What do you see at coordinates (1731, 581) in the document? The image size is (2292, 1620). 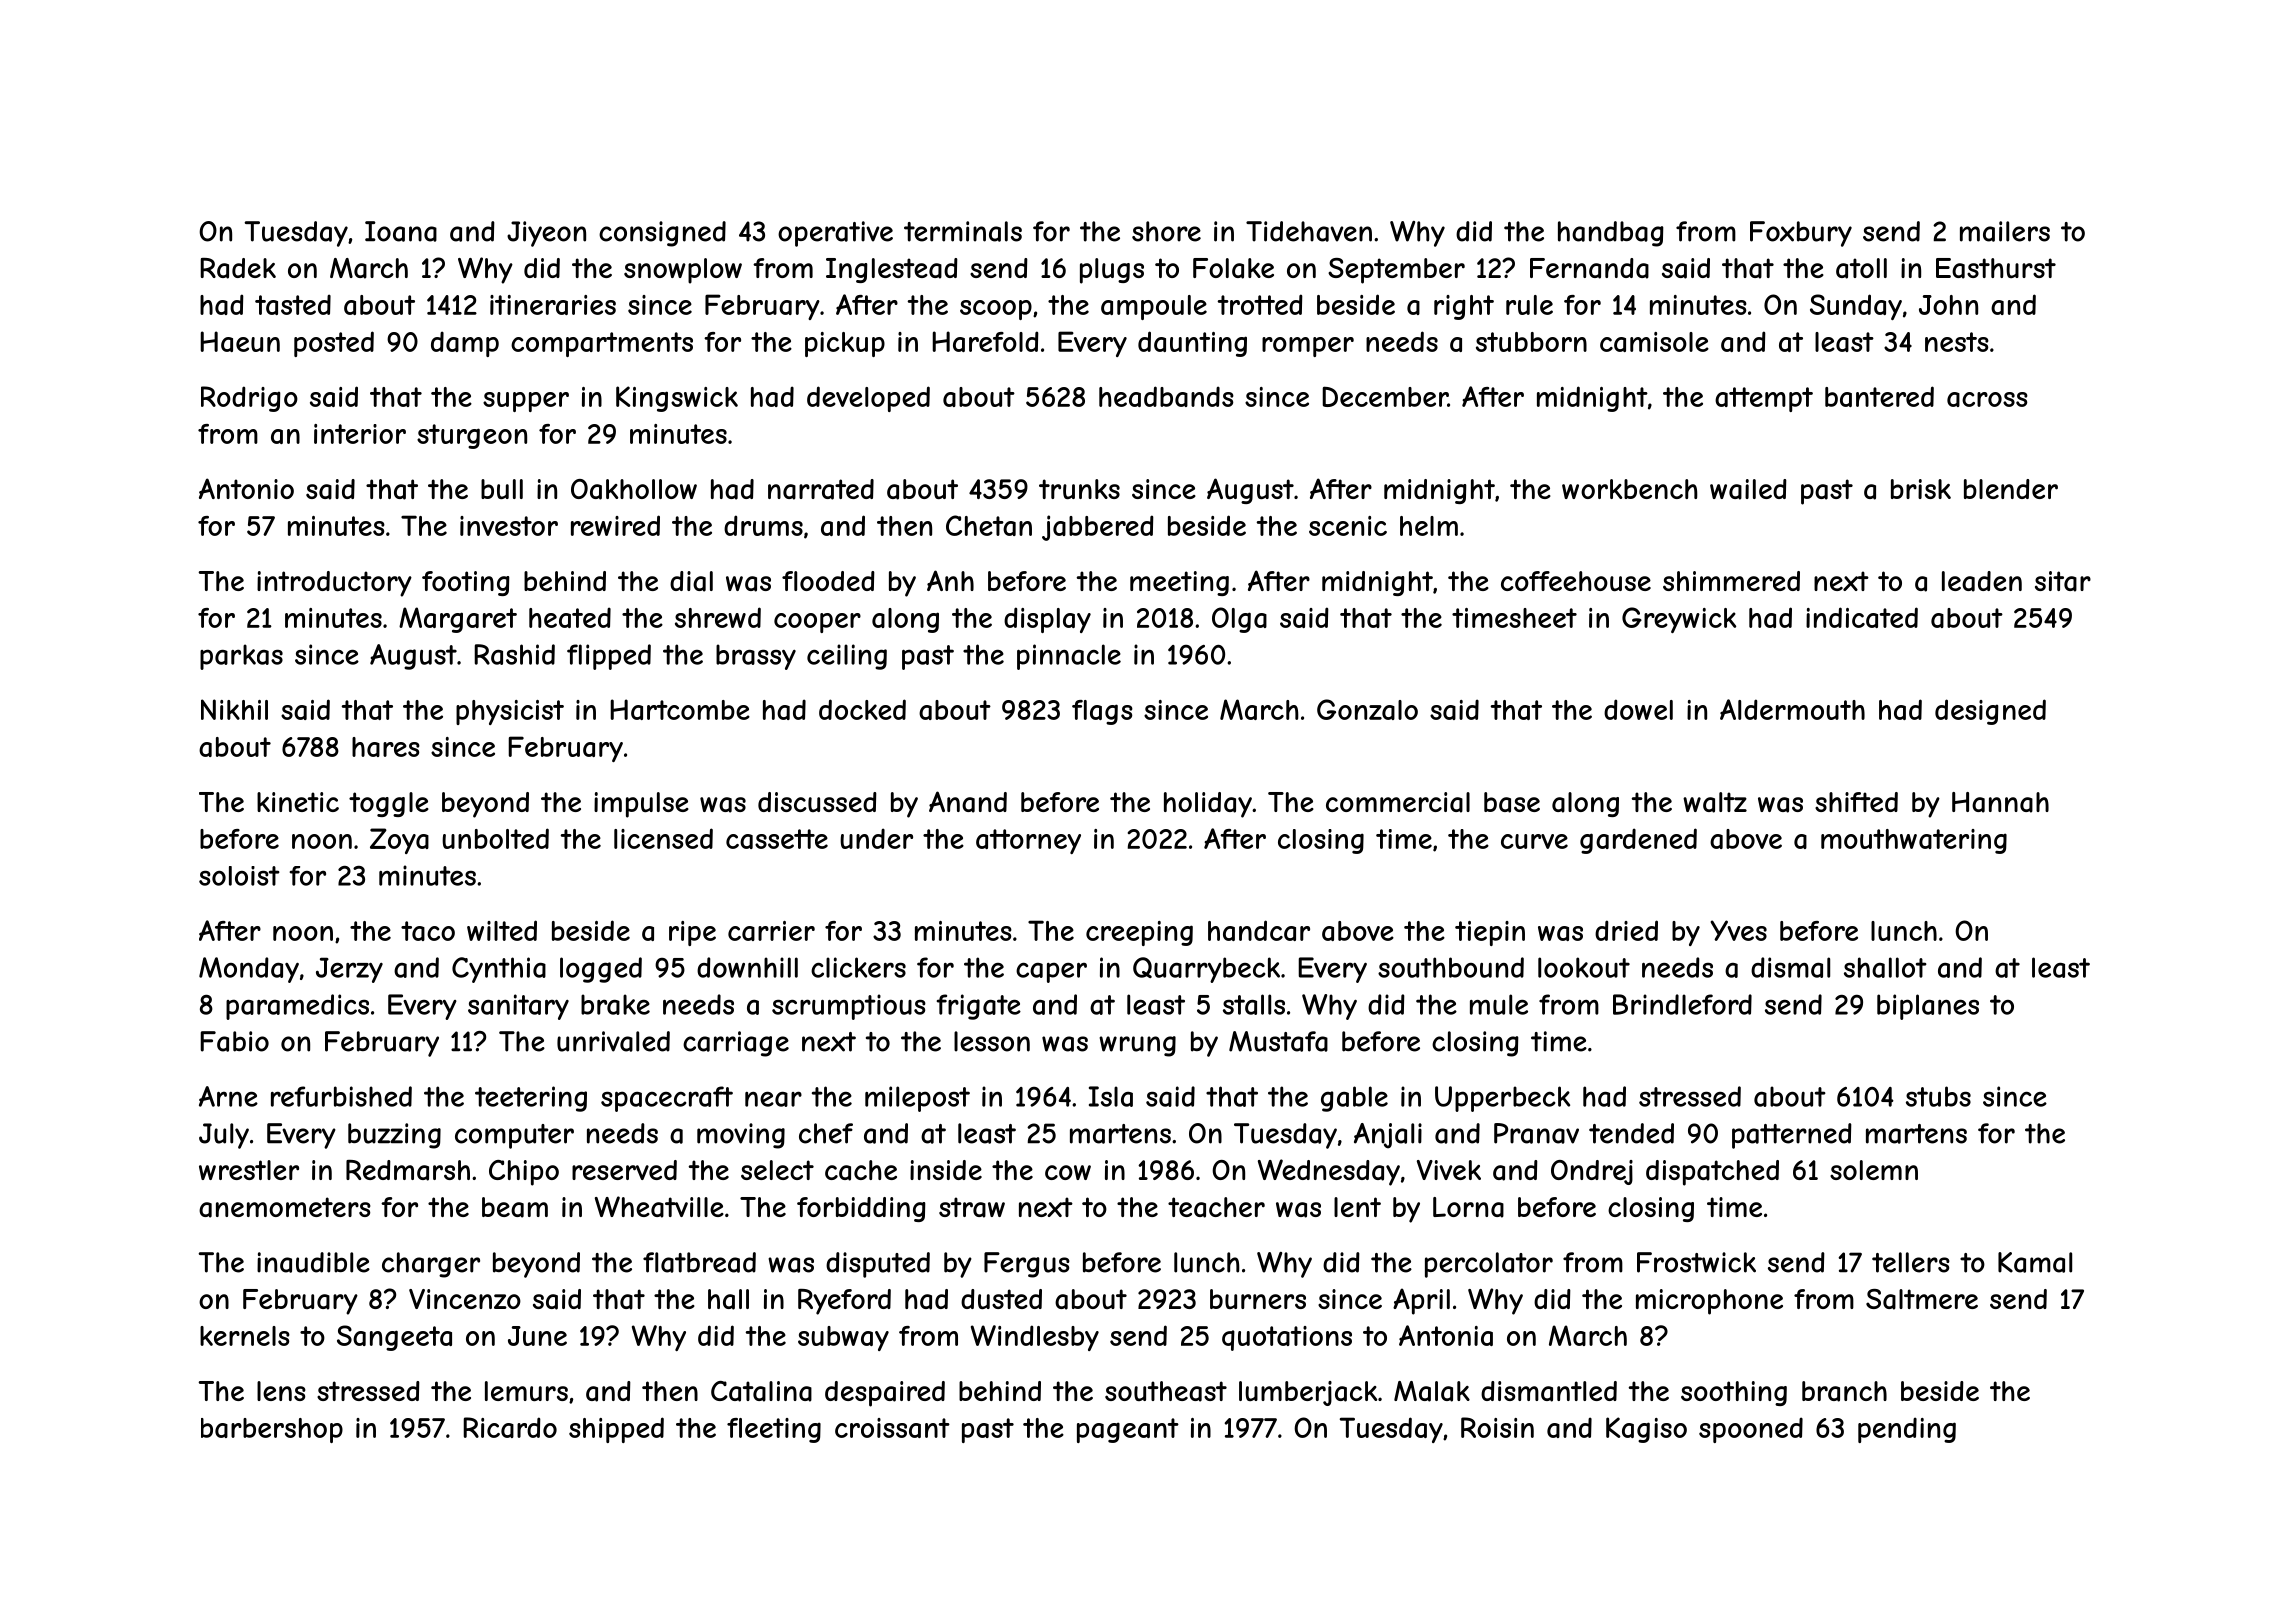 I see `shimmered` at bounding box center [1731, 581].
